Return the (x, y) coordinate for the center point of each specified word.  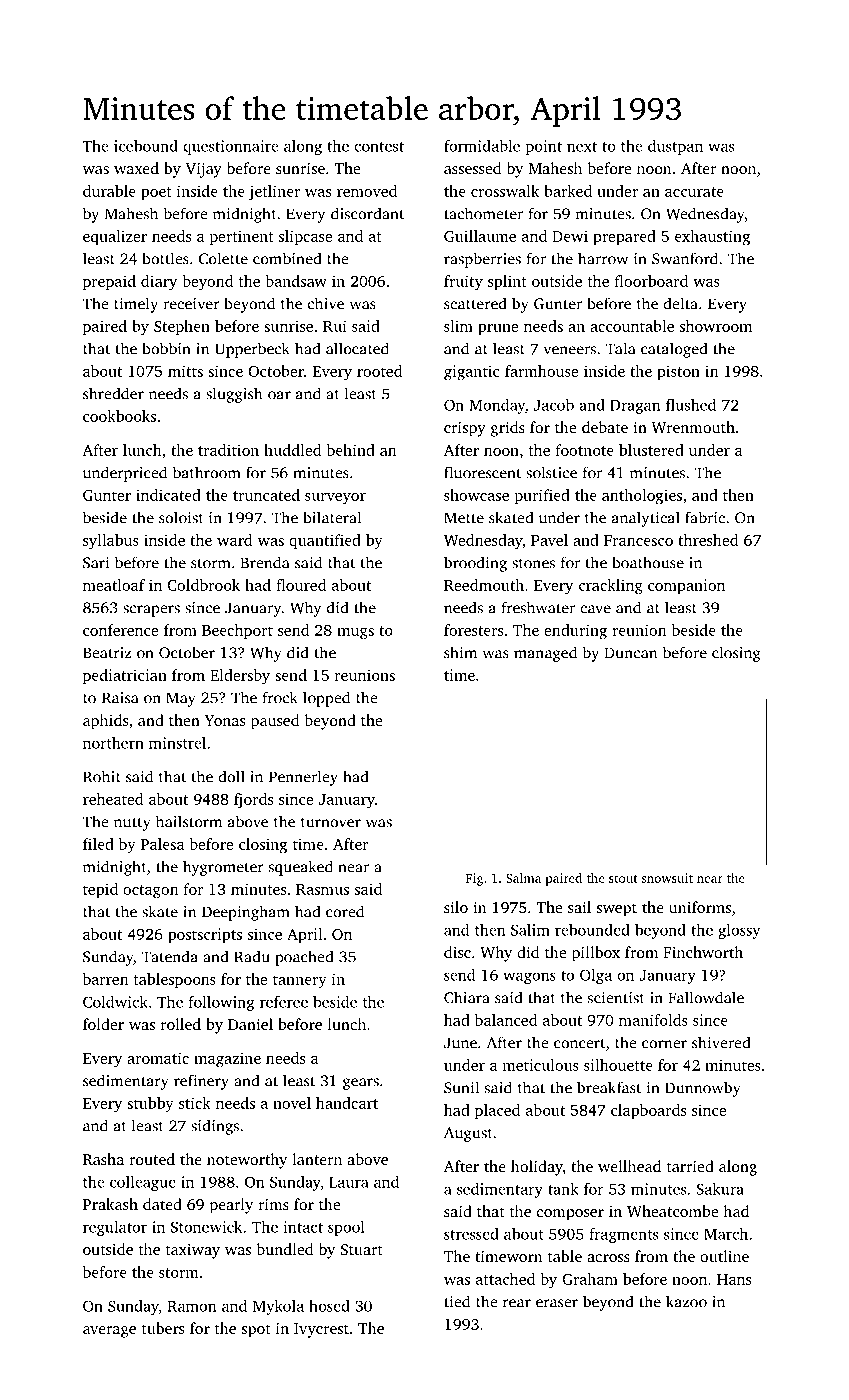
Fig (474, 879)
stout (623, 879)
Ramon (192, 1306)
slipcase (306, 237)
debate (605, 427)
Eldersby (240, 677)
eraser (557, 1303)
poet (156, 193)
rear (517, 1303)
